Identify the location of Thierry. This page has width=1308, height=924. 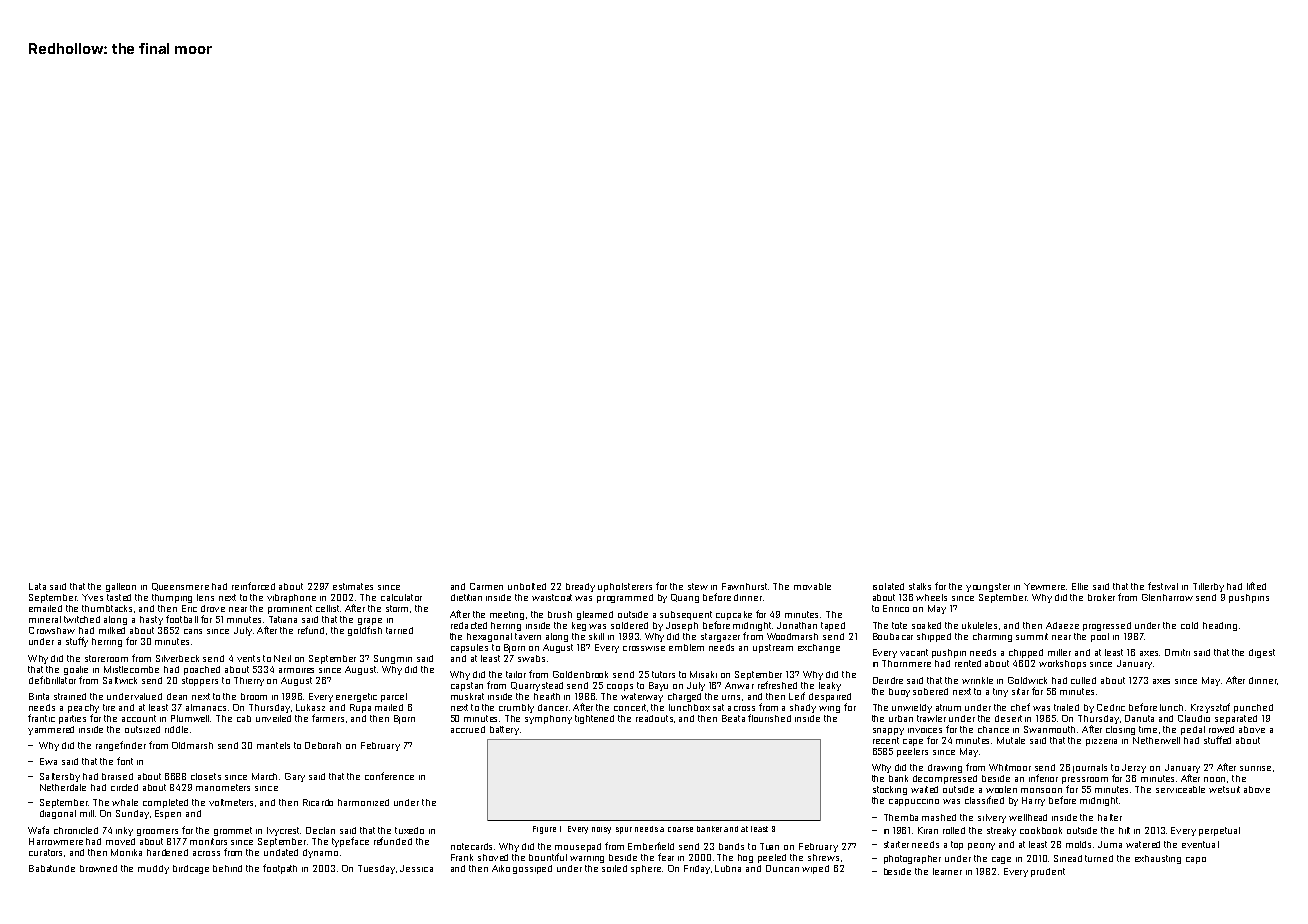
(249, 681).
